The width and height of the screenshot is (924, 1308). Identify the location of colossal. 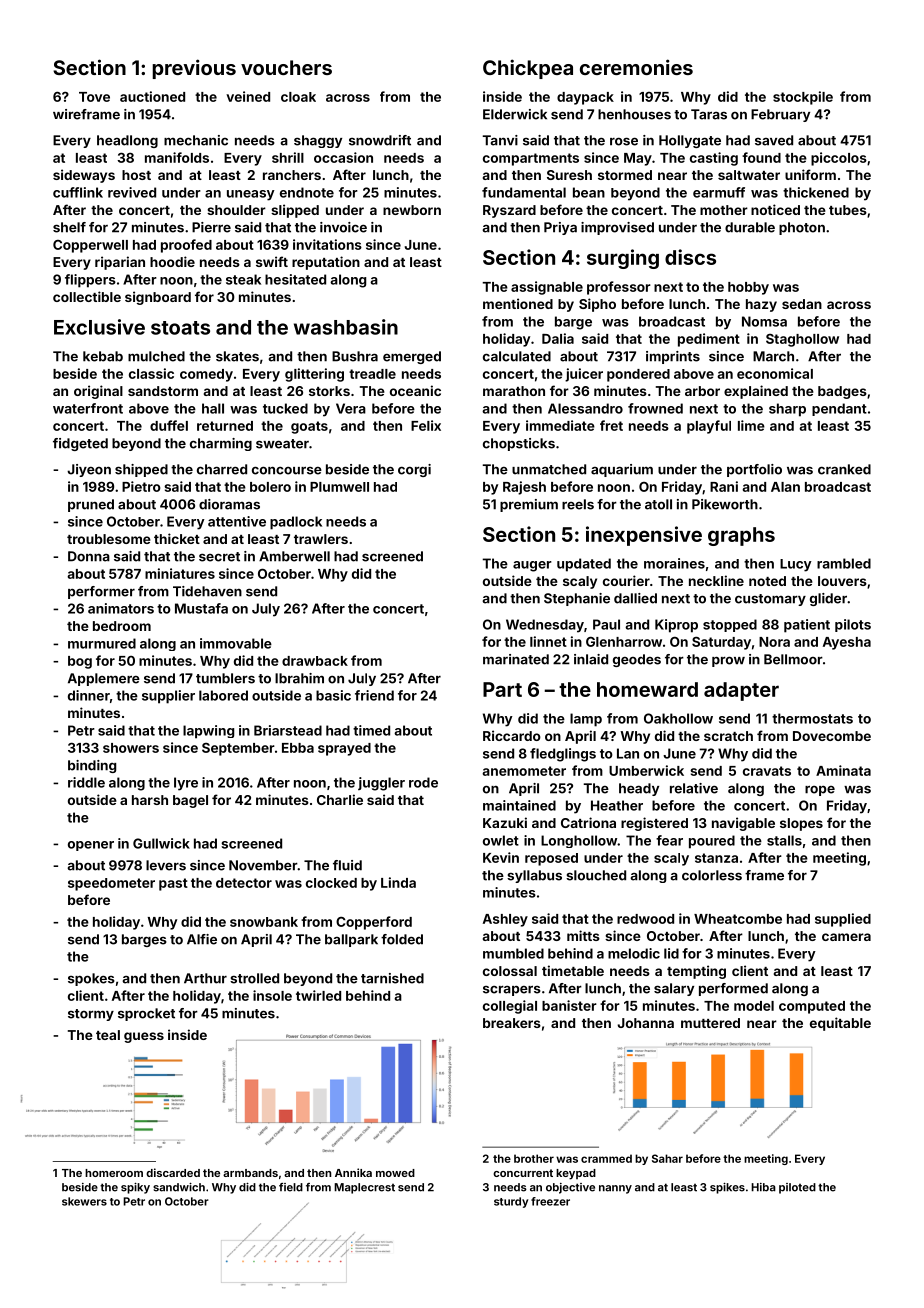
(510, 971).
